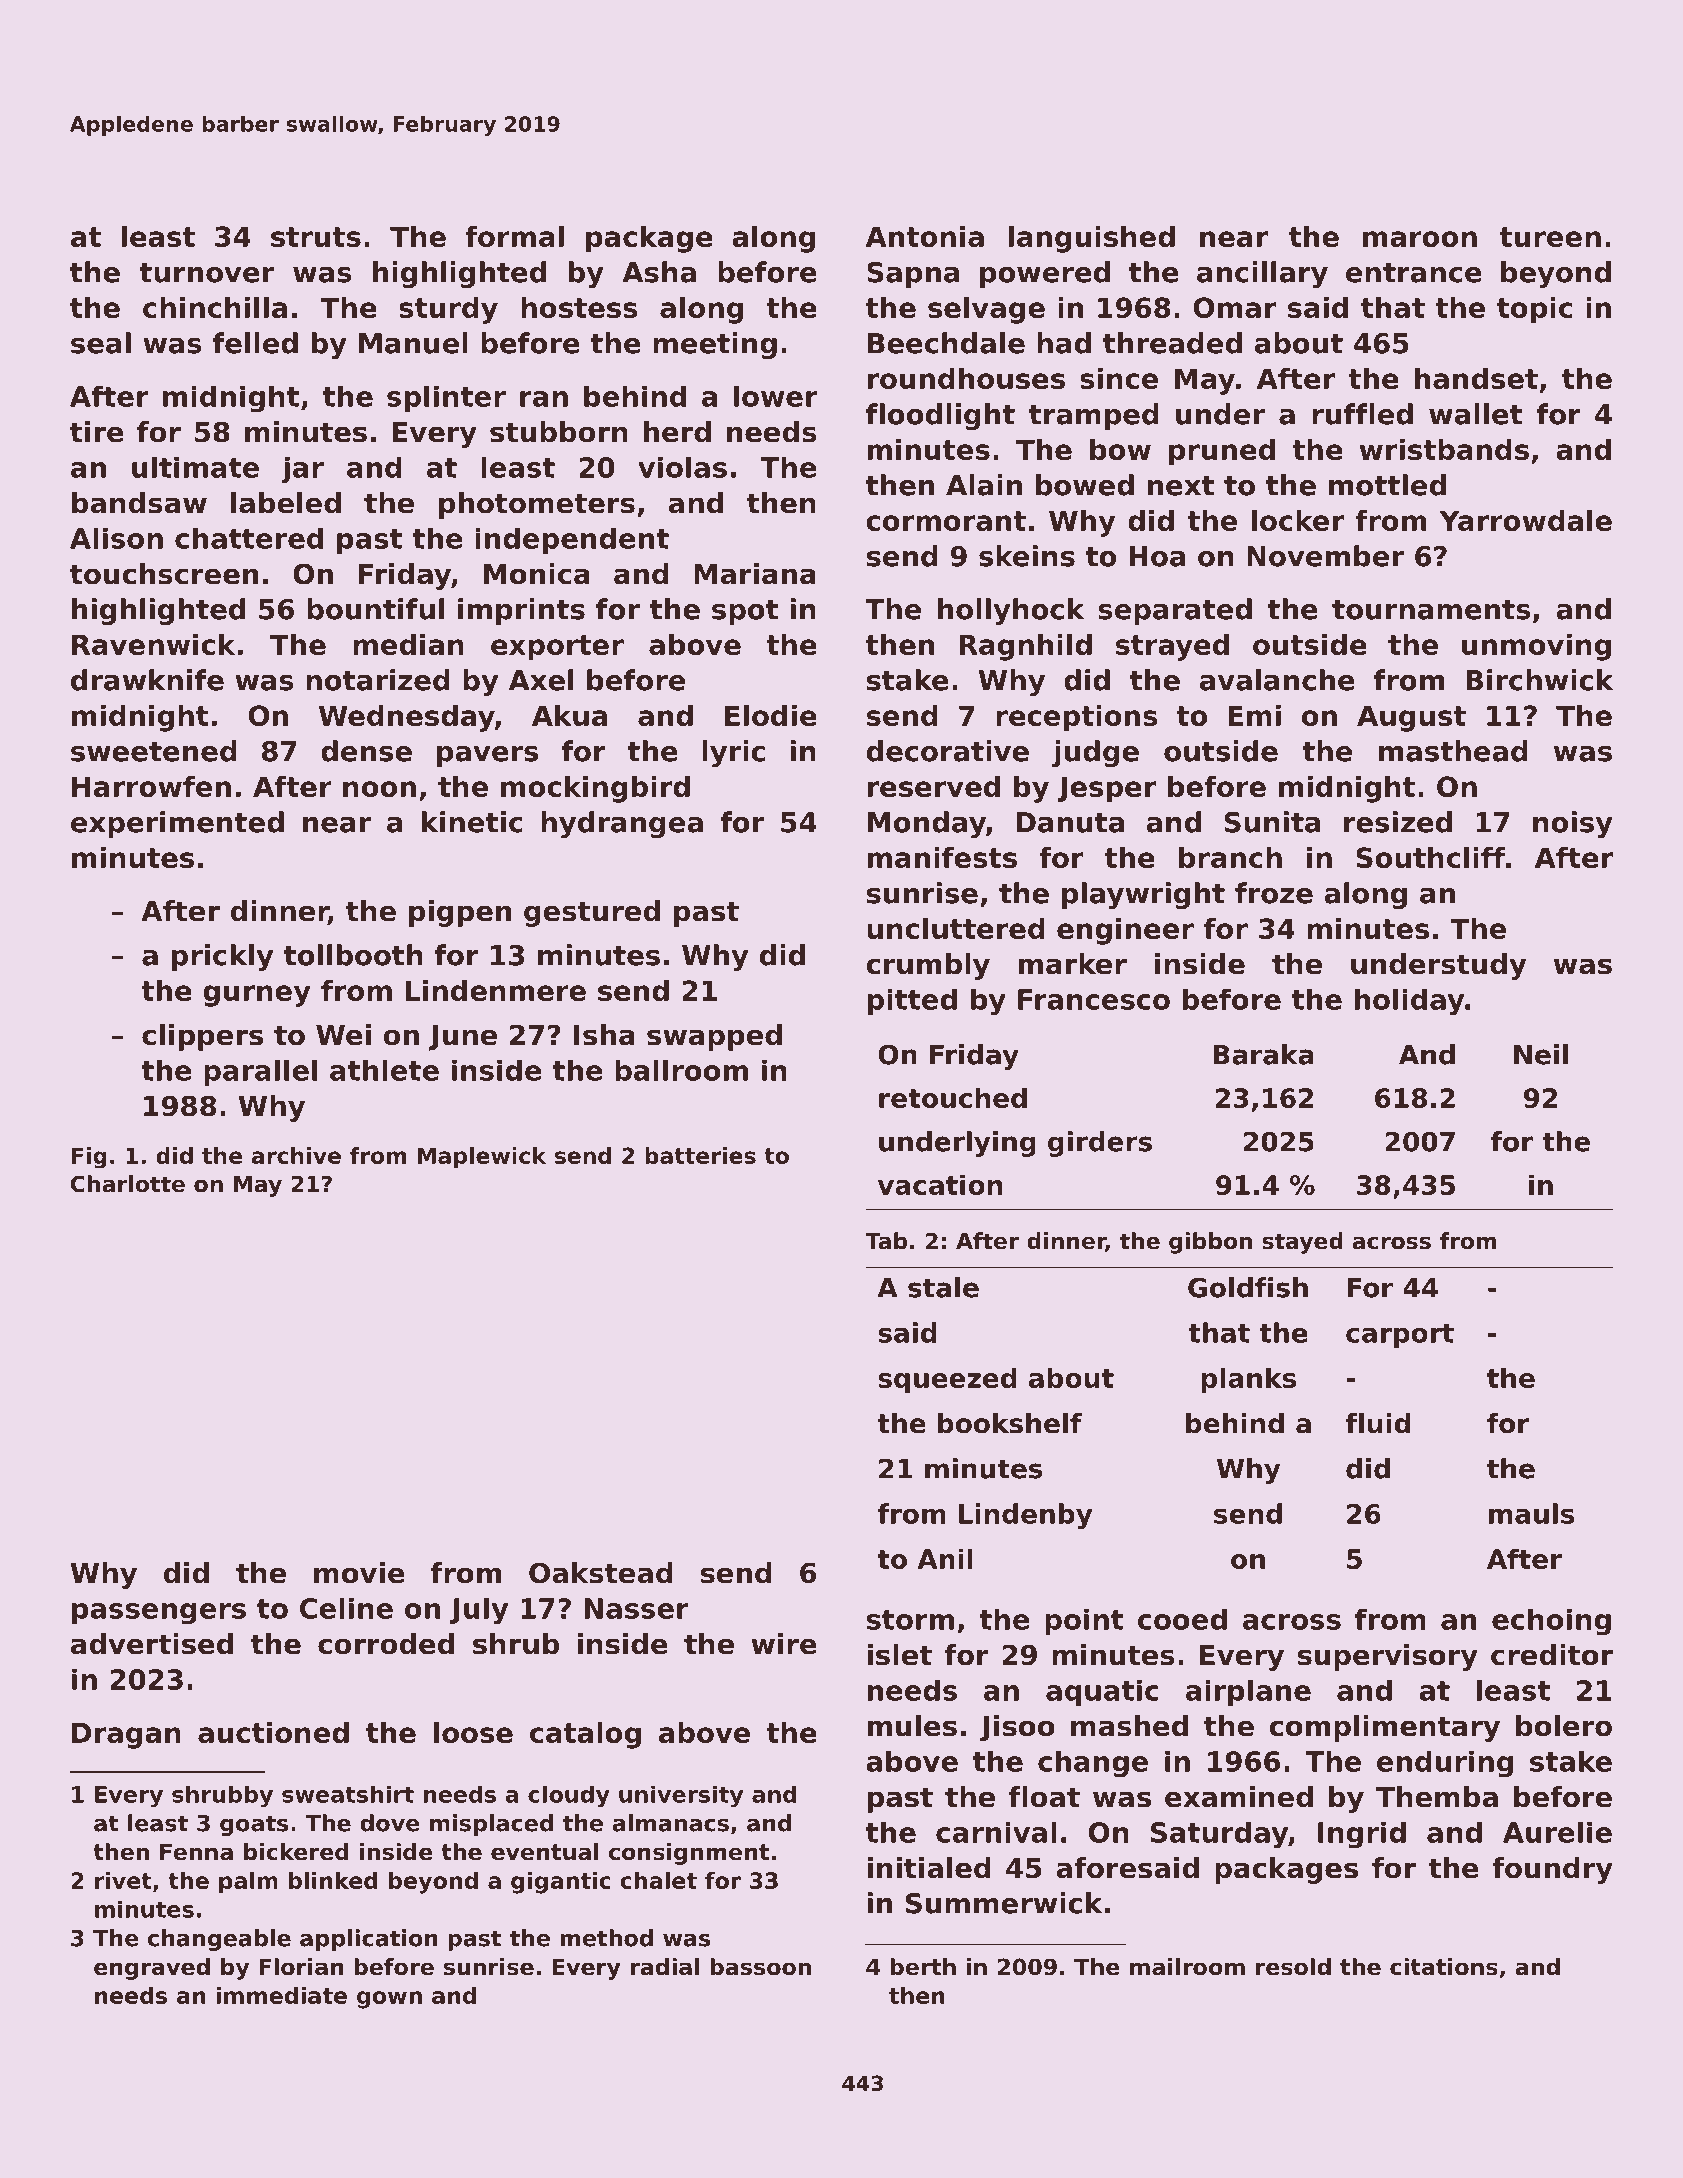 The image size is (1683, 2178). I want to click on immediate, so click(281, 1995).
